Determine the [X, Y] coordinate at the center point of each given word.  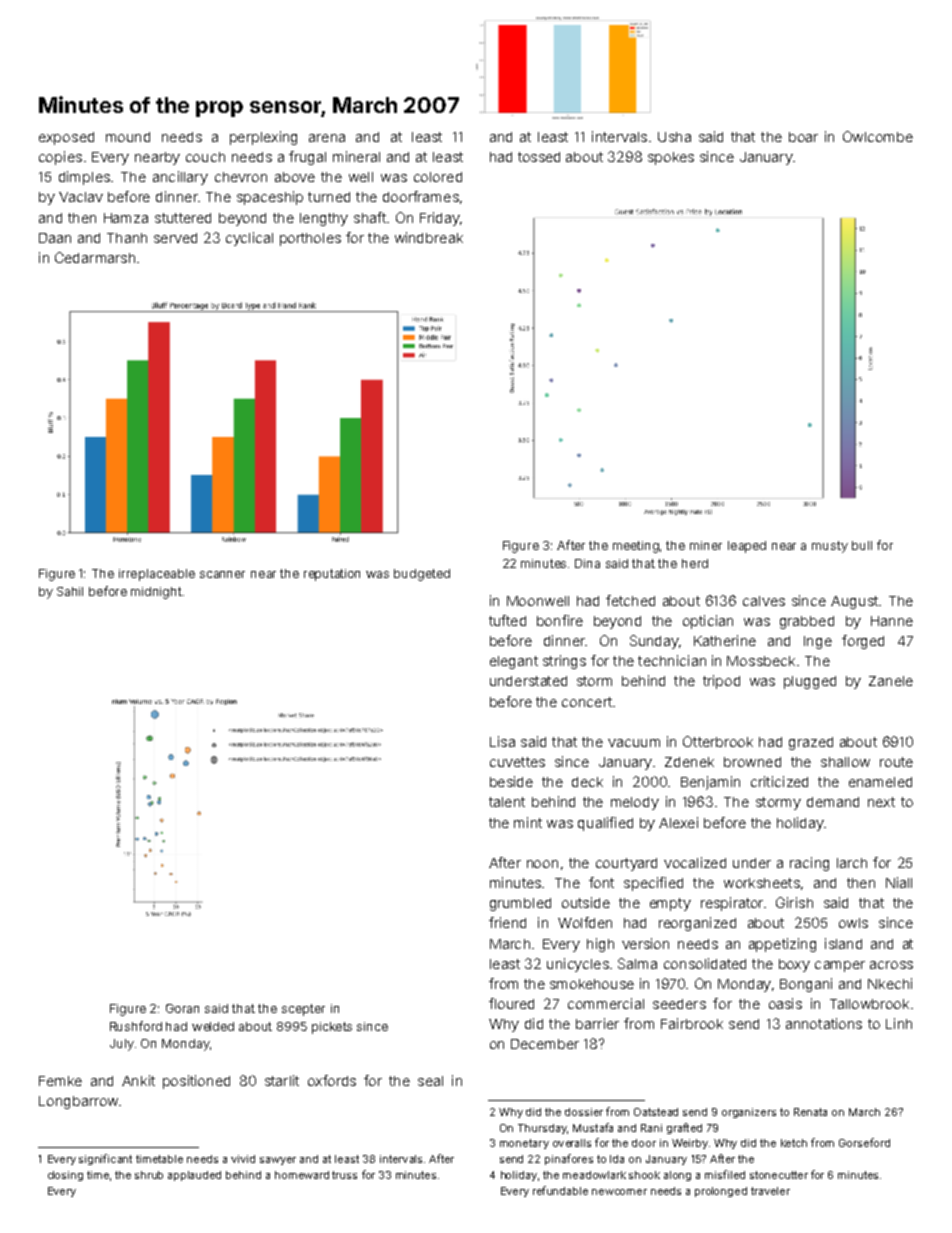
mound [128, 137]
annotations [824, 1023]
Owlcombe [878, 136]
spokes [671, 158]
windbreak [429, 237]
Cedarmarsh [95, 257]
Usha [674, 137]
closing [65, 1176]
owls [853, 923]
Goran [182, 1008]
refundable [560, 1190]
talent [507, 802]
